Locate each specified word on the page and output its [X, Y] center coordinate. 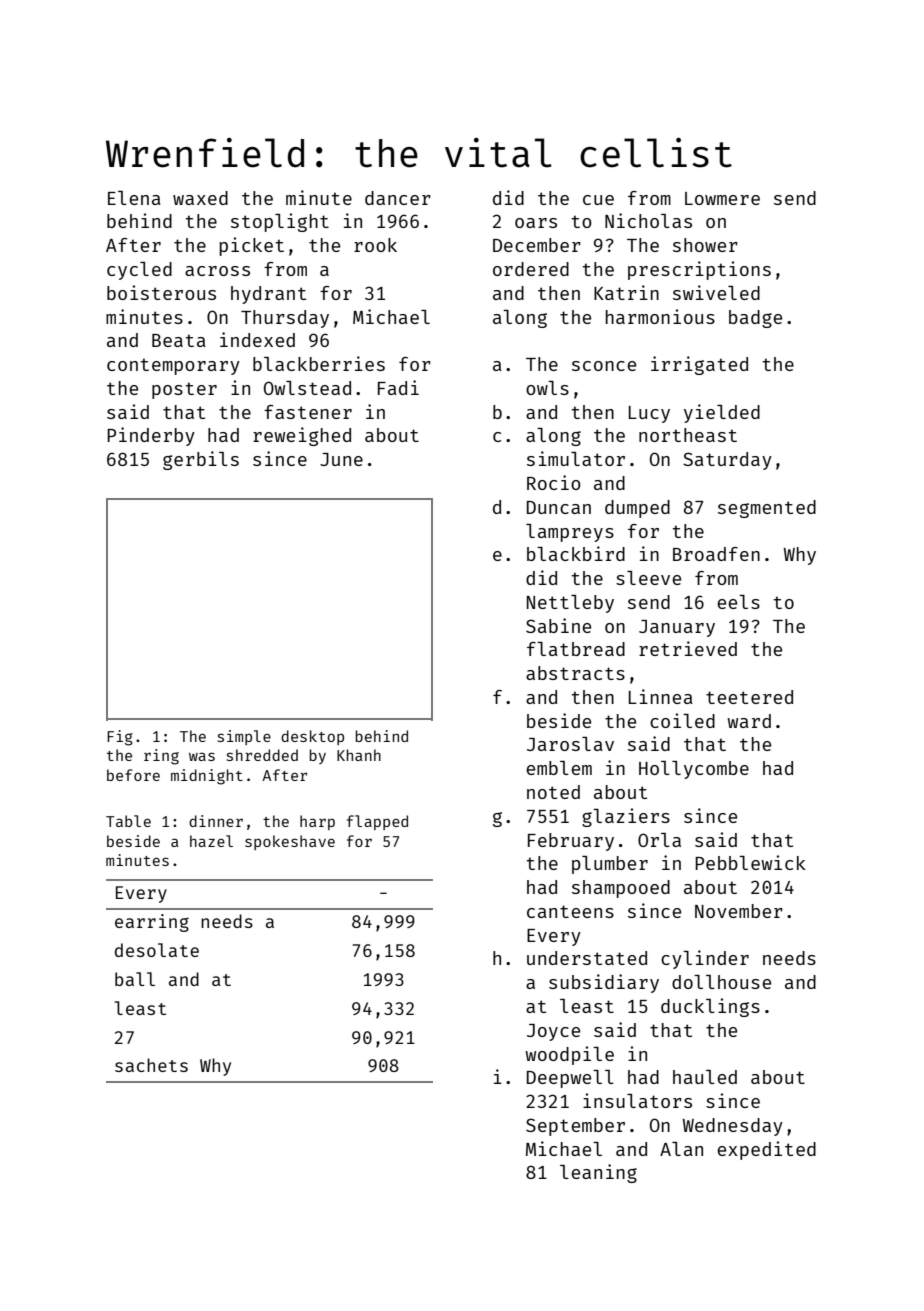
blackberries [319, 363]
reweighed [302, 436]
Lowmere [722, 198]
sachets [151, 1065]
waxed [200, 198]
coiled [682, 720]
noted [553, 792]
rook [375, 245]
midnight [207, 777]
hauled [705, 1077]
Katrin [626, 292]
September [575, 1127]
